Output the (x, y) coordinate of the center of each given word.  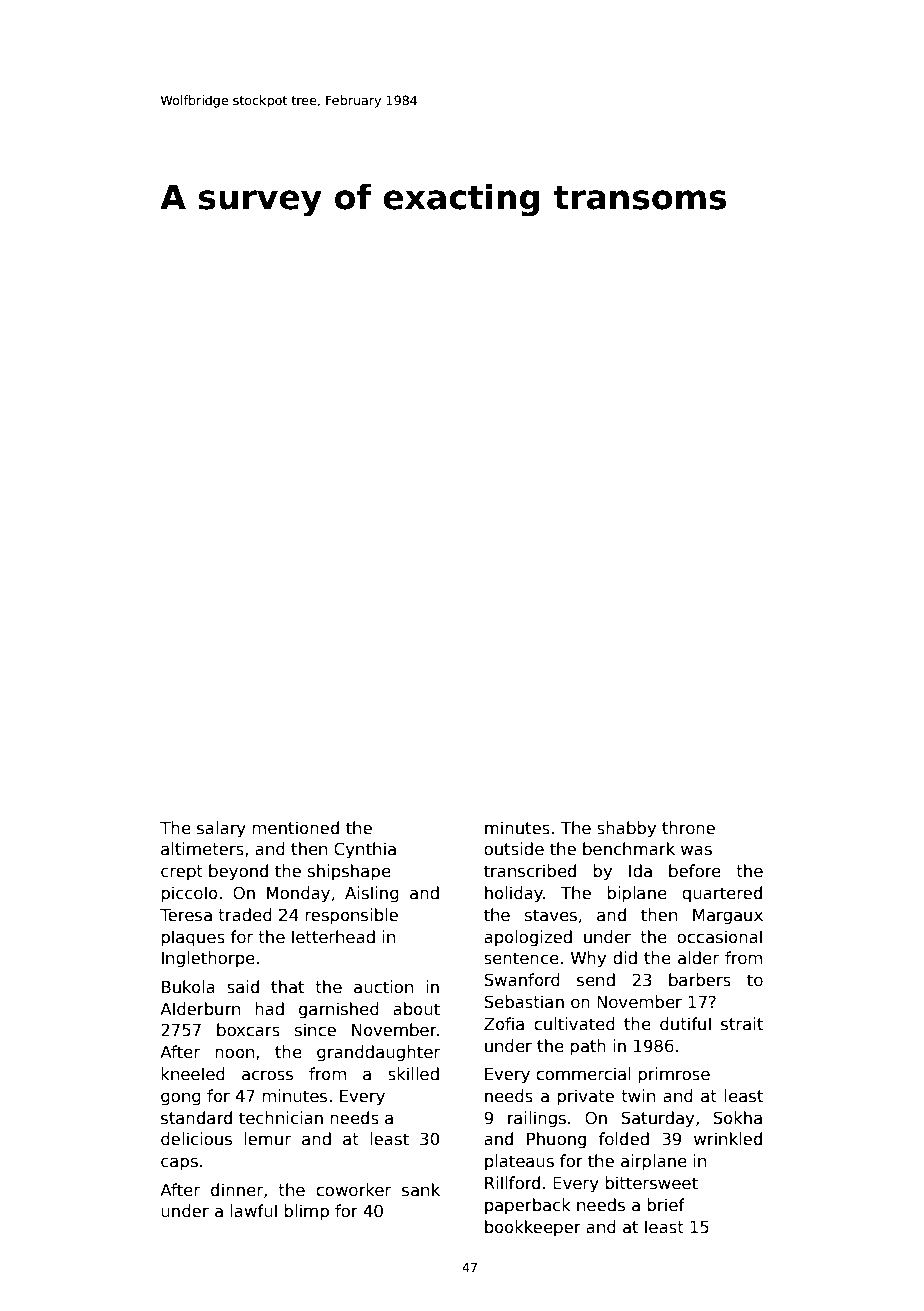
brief (666, 1205)
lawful (254, 1211)
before (695, 871)
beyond (238, 872)
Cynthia (365, 850)
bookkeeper (533, 1228)
